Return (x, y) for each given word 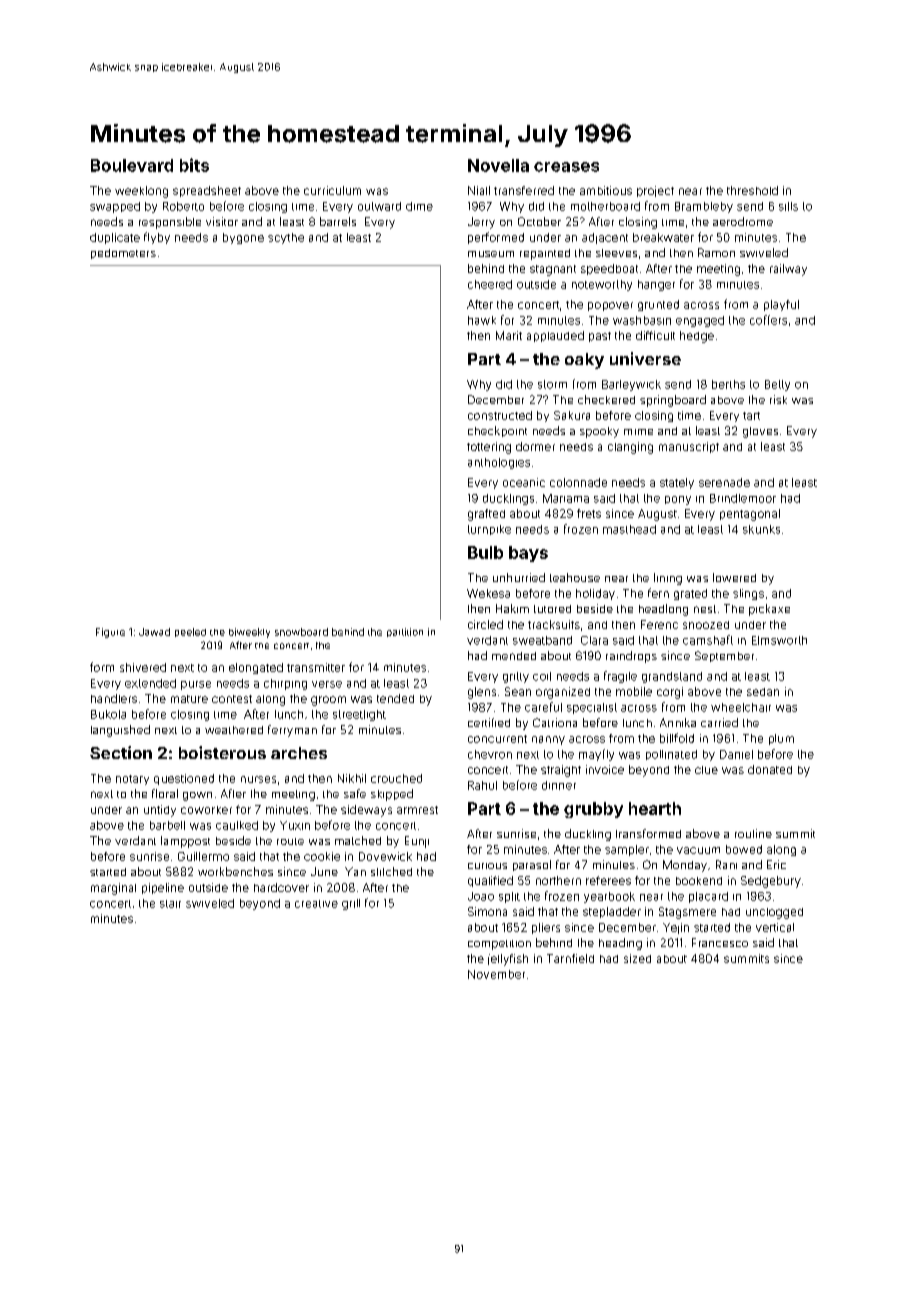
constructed (500, 415)
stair (170, 904)
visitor (222, 221)
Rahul (482, 785)
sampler (627, 850)
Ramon (716, 252)
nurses (258, 779)
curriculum (332, 190)
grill (351, 904)
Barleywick (631, 385)
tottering (489, 448)
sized (637, 958)
